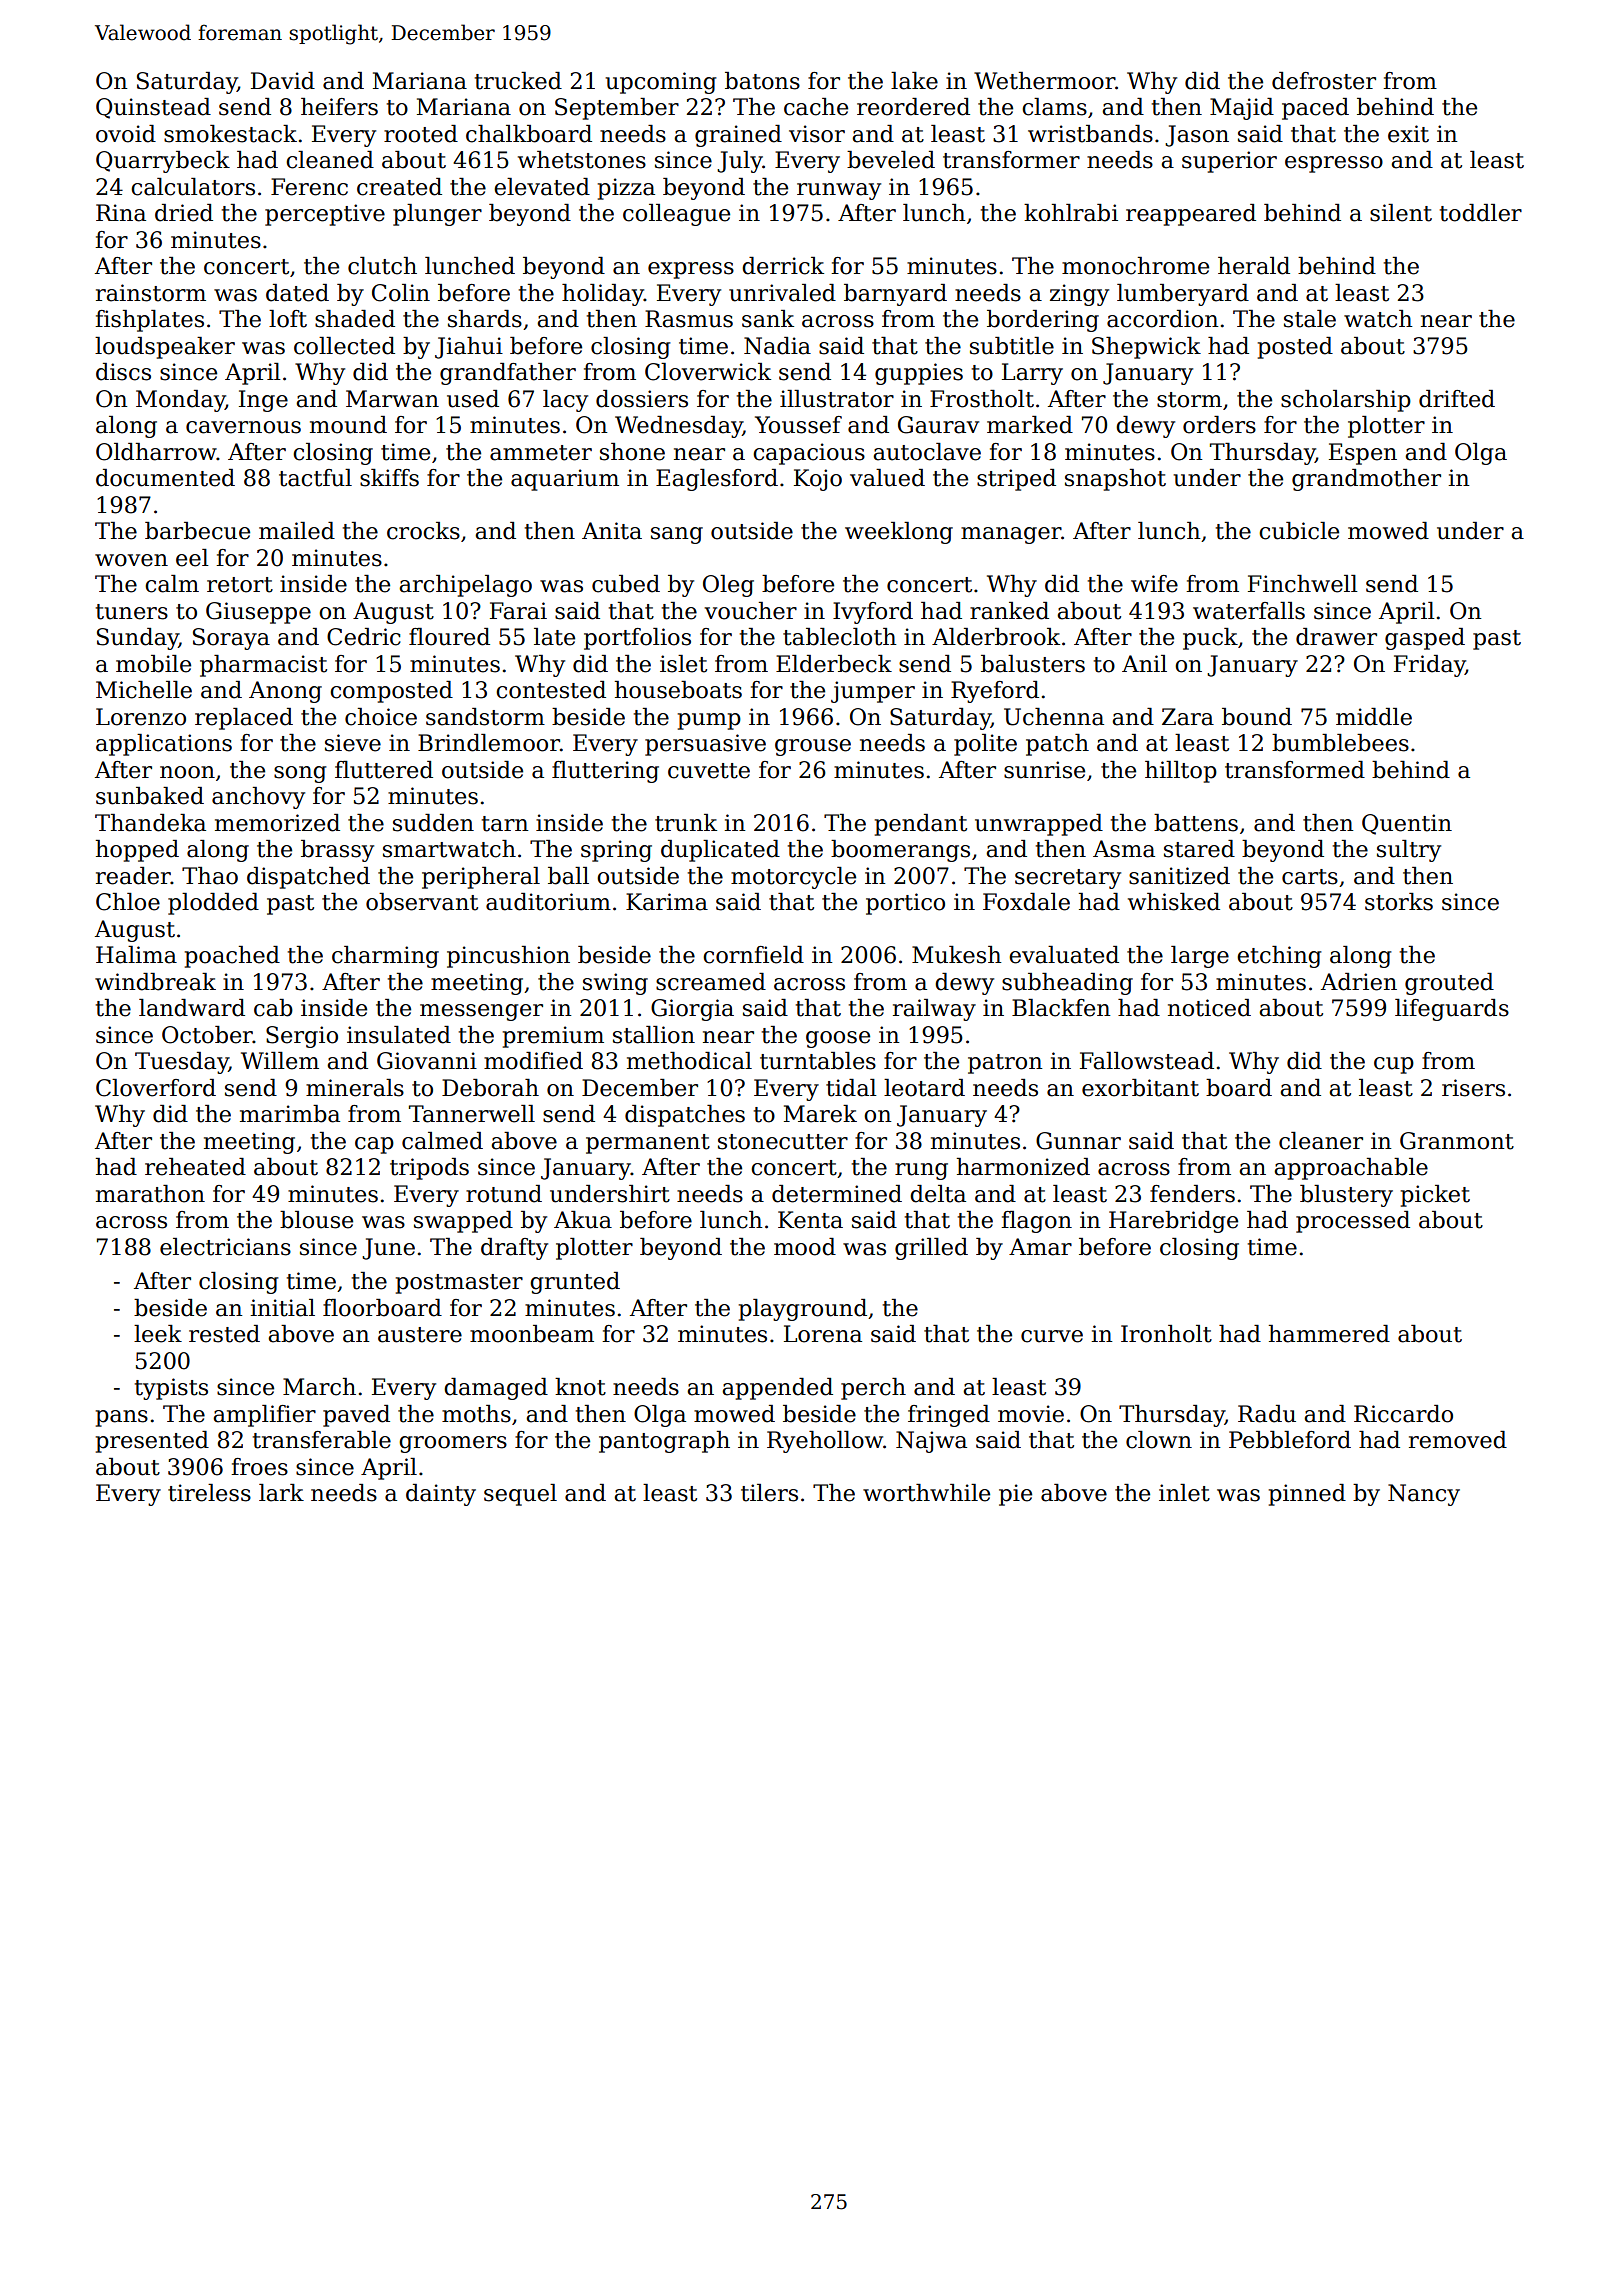 This screenshot has height=2292, width=1620. What do you see at coordinates (720, 851) in the screenshot?
I see `duplicated` at bounding box center [720, 851].
